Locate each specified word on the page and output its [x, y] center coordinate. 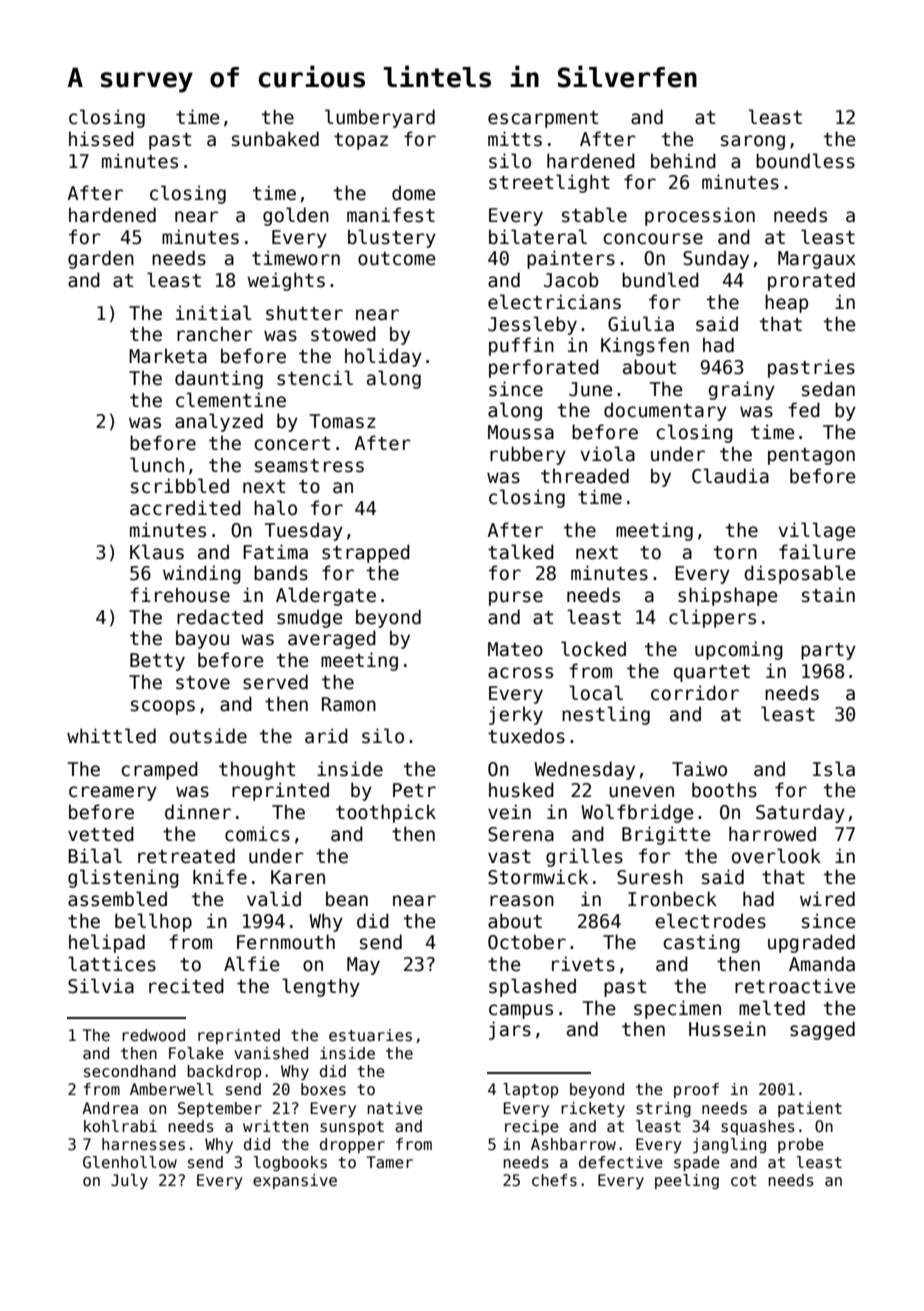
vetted [101, 834]
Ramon [349, 704]
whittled [111, 736]
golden [296, 216]
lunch [157, 465]
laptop [530, 1090]
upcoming [739, 650]
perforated [544, 368]
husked [521, 790]
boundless [805, 161]
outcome [397, 259]
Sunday [716, 259]
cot [744, 1180]
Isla [834, 769]
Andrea [110, 1108]
